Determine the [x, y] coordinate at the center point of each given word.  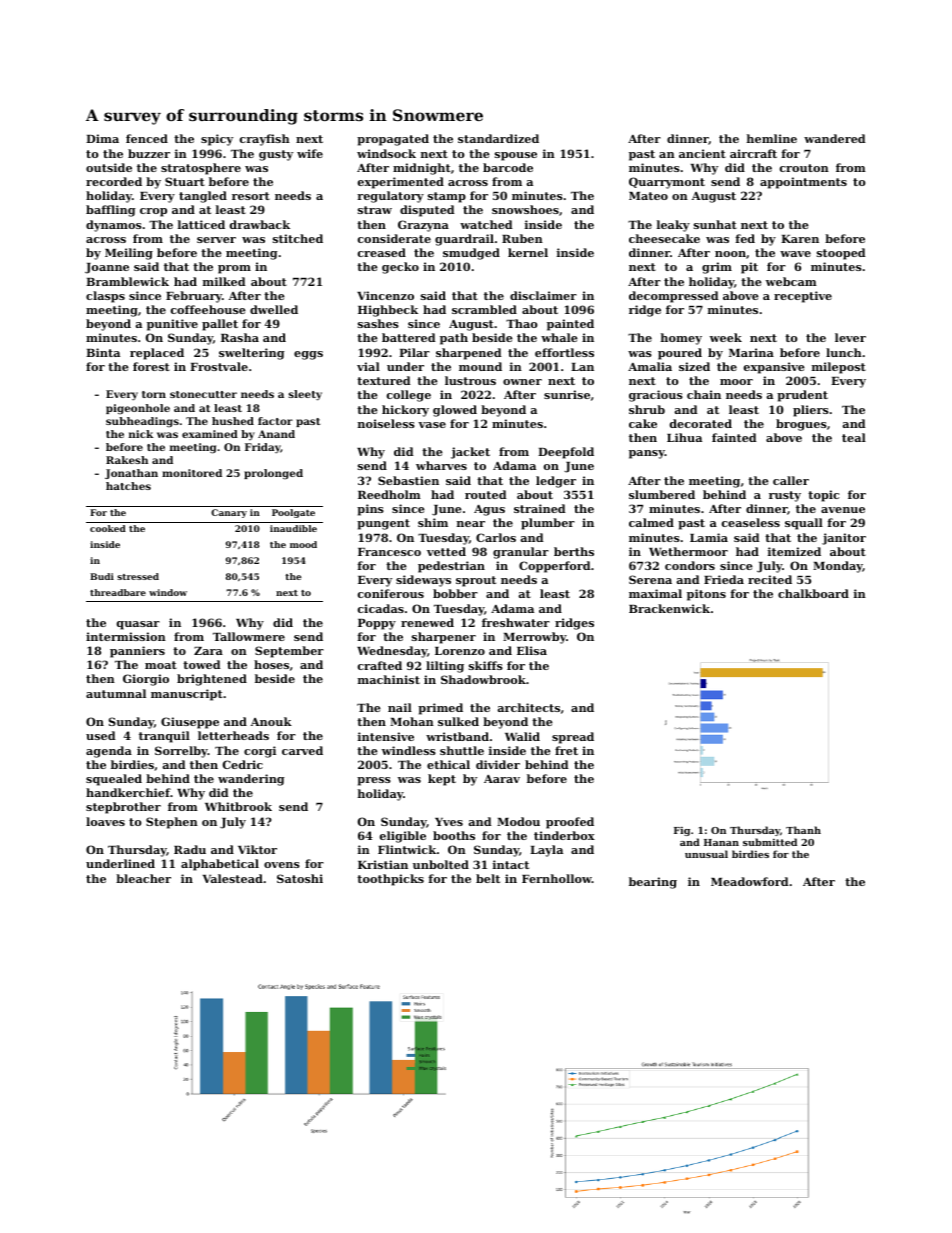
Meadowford [750, 881]
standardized [498, 138]
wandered [835, 138]
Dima [102, 138]
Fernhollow [557, 878]
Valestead [233, 878]
